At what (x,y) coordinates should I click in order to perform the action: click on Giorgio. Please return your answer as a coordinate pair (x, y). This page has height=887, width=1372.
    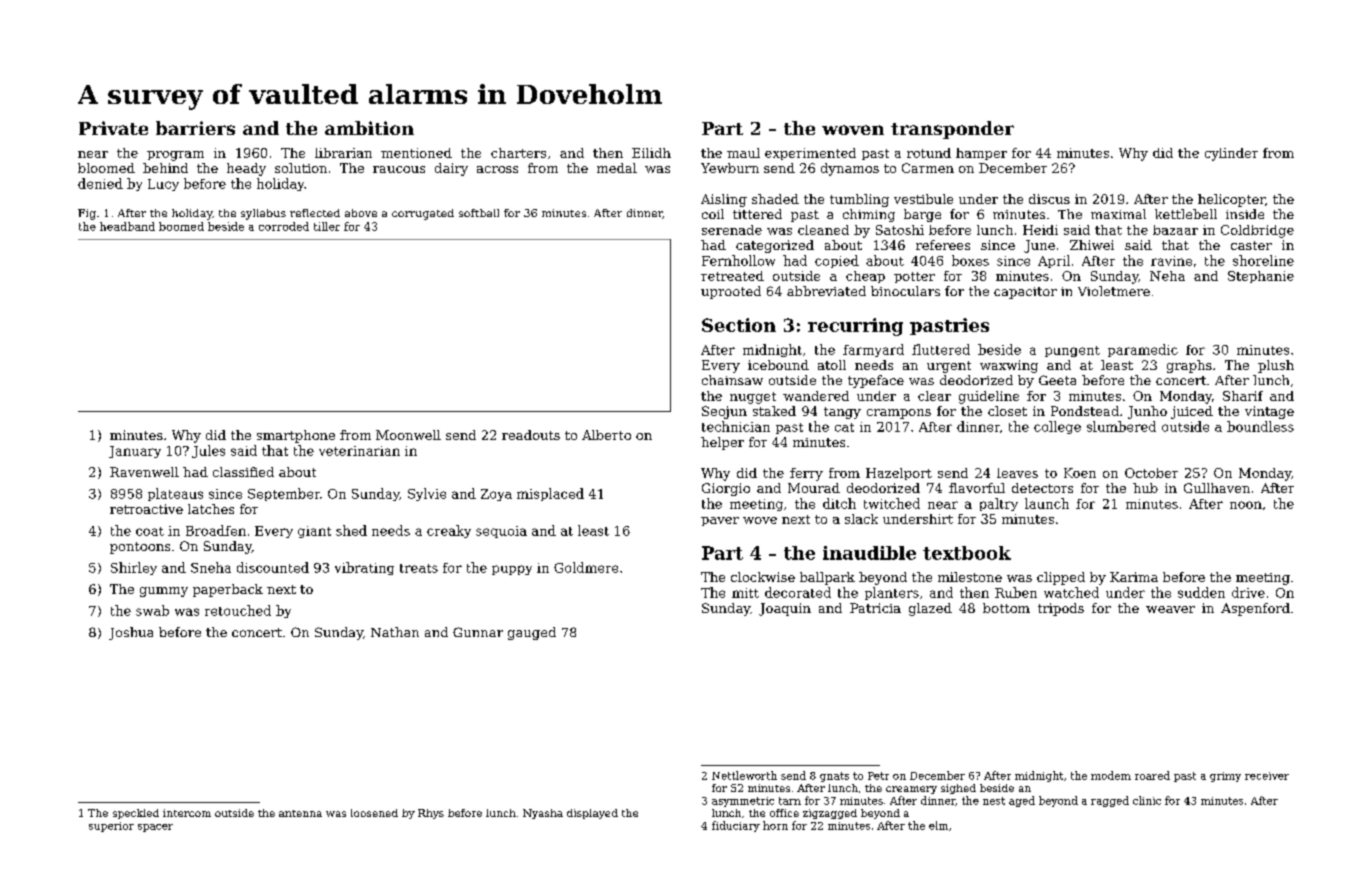
    Looking at the image, I should click on (726, 489).
